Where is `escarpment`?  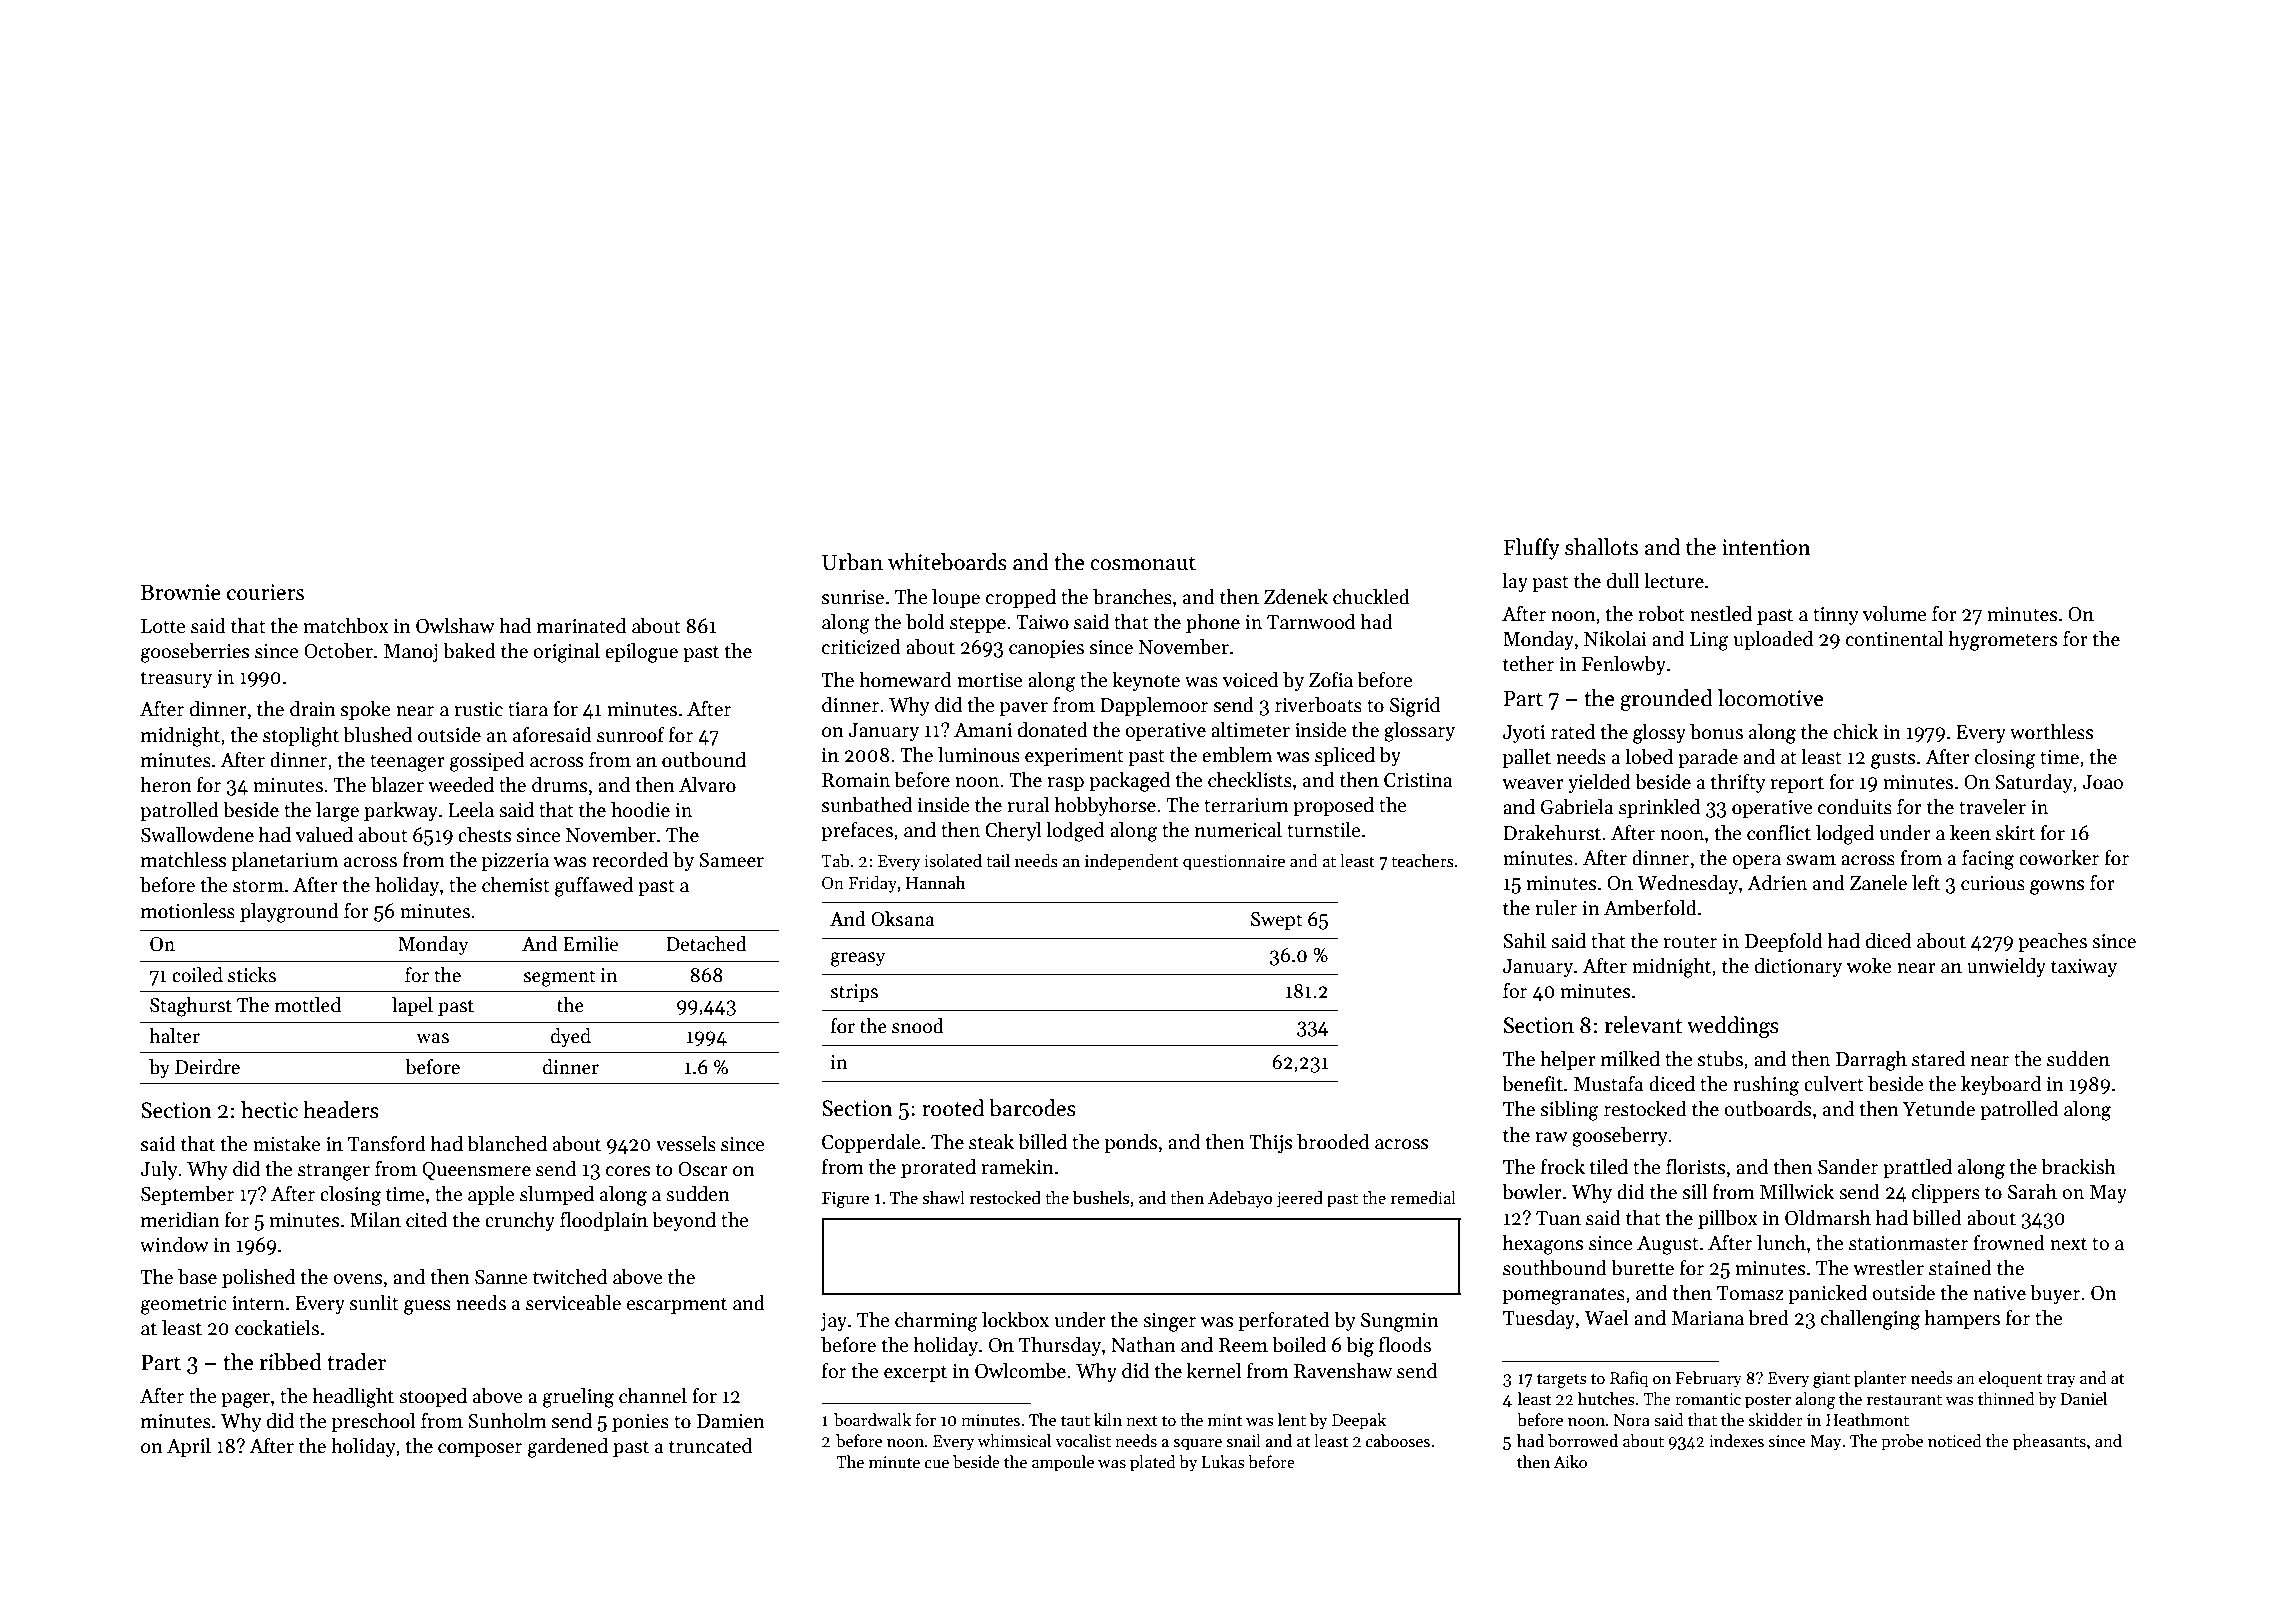
escarpment is located at coordinates (677, 1306).
